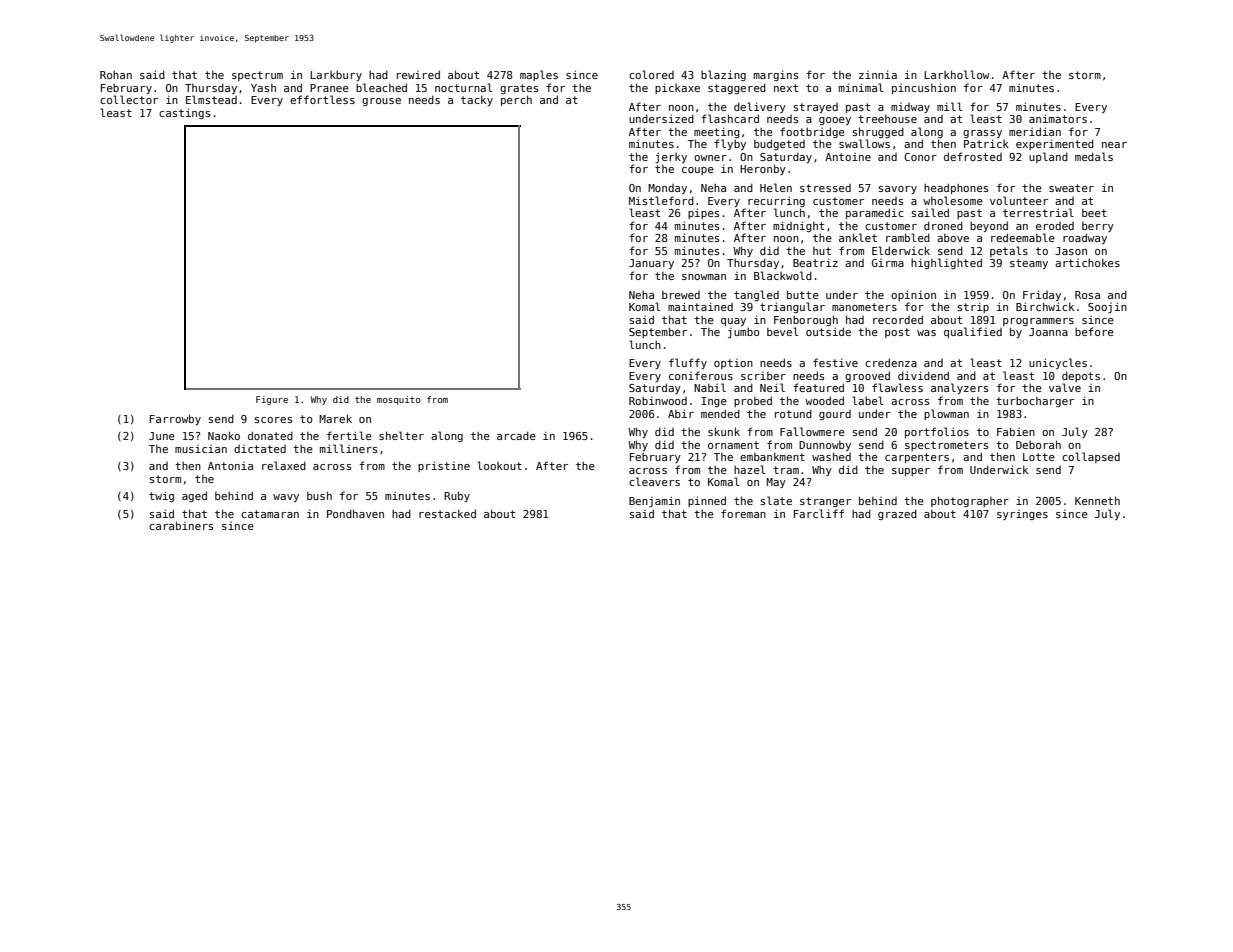  What do you see at coordinates (418, 74) in the screenshot?
I see `rewired` at bounding box center [418, 74].
